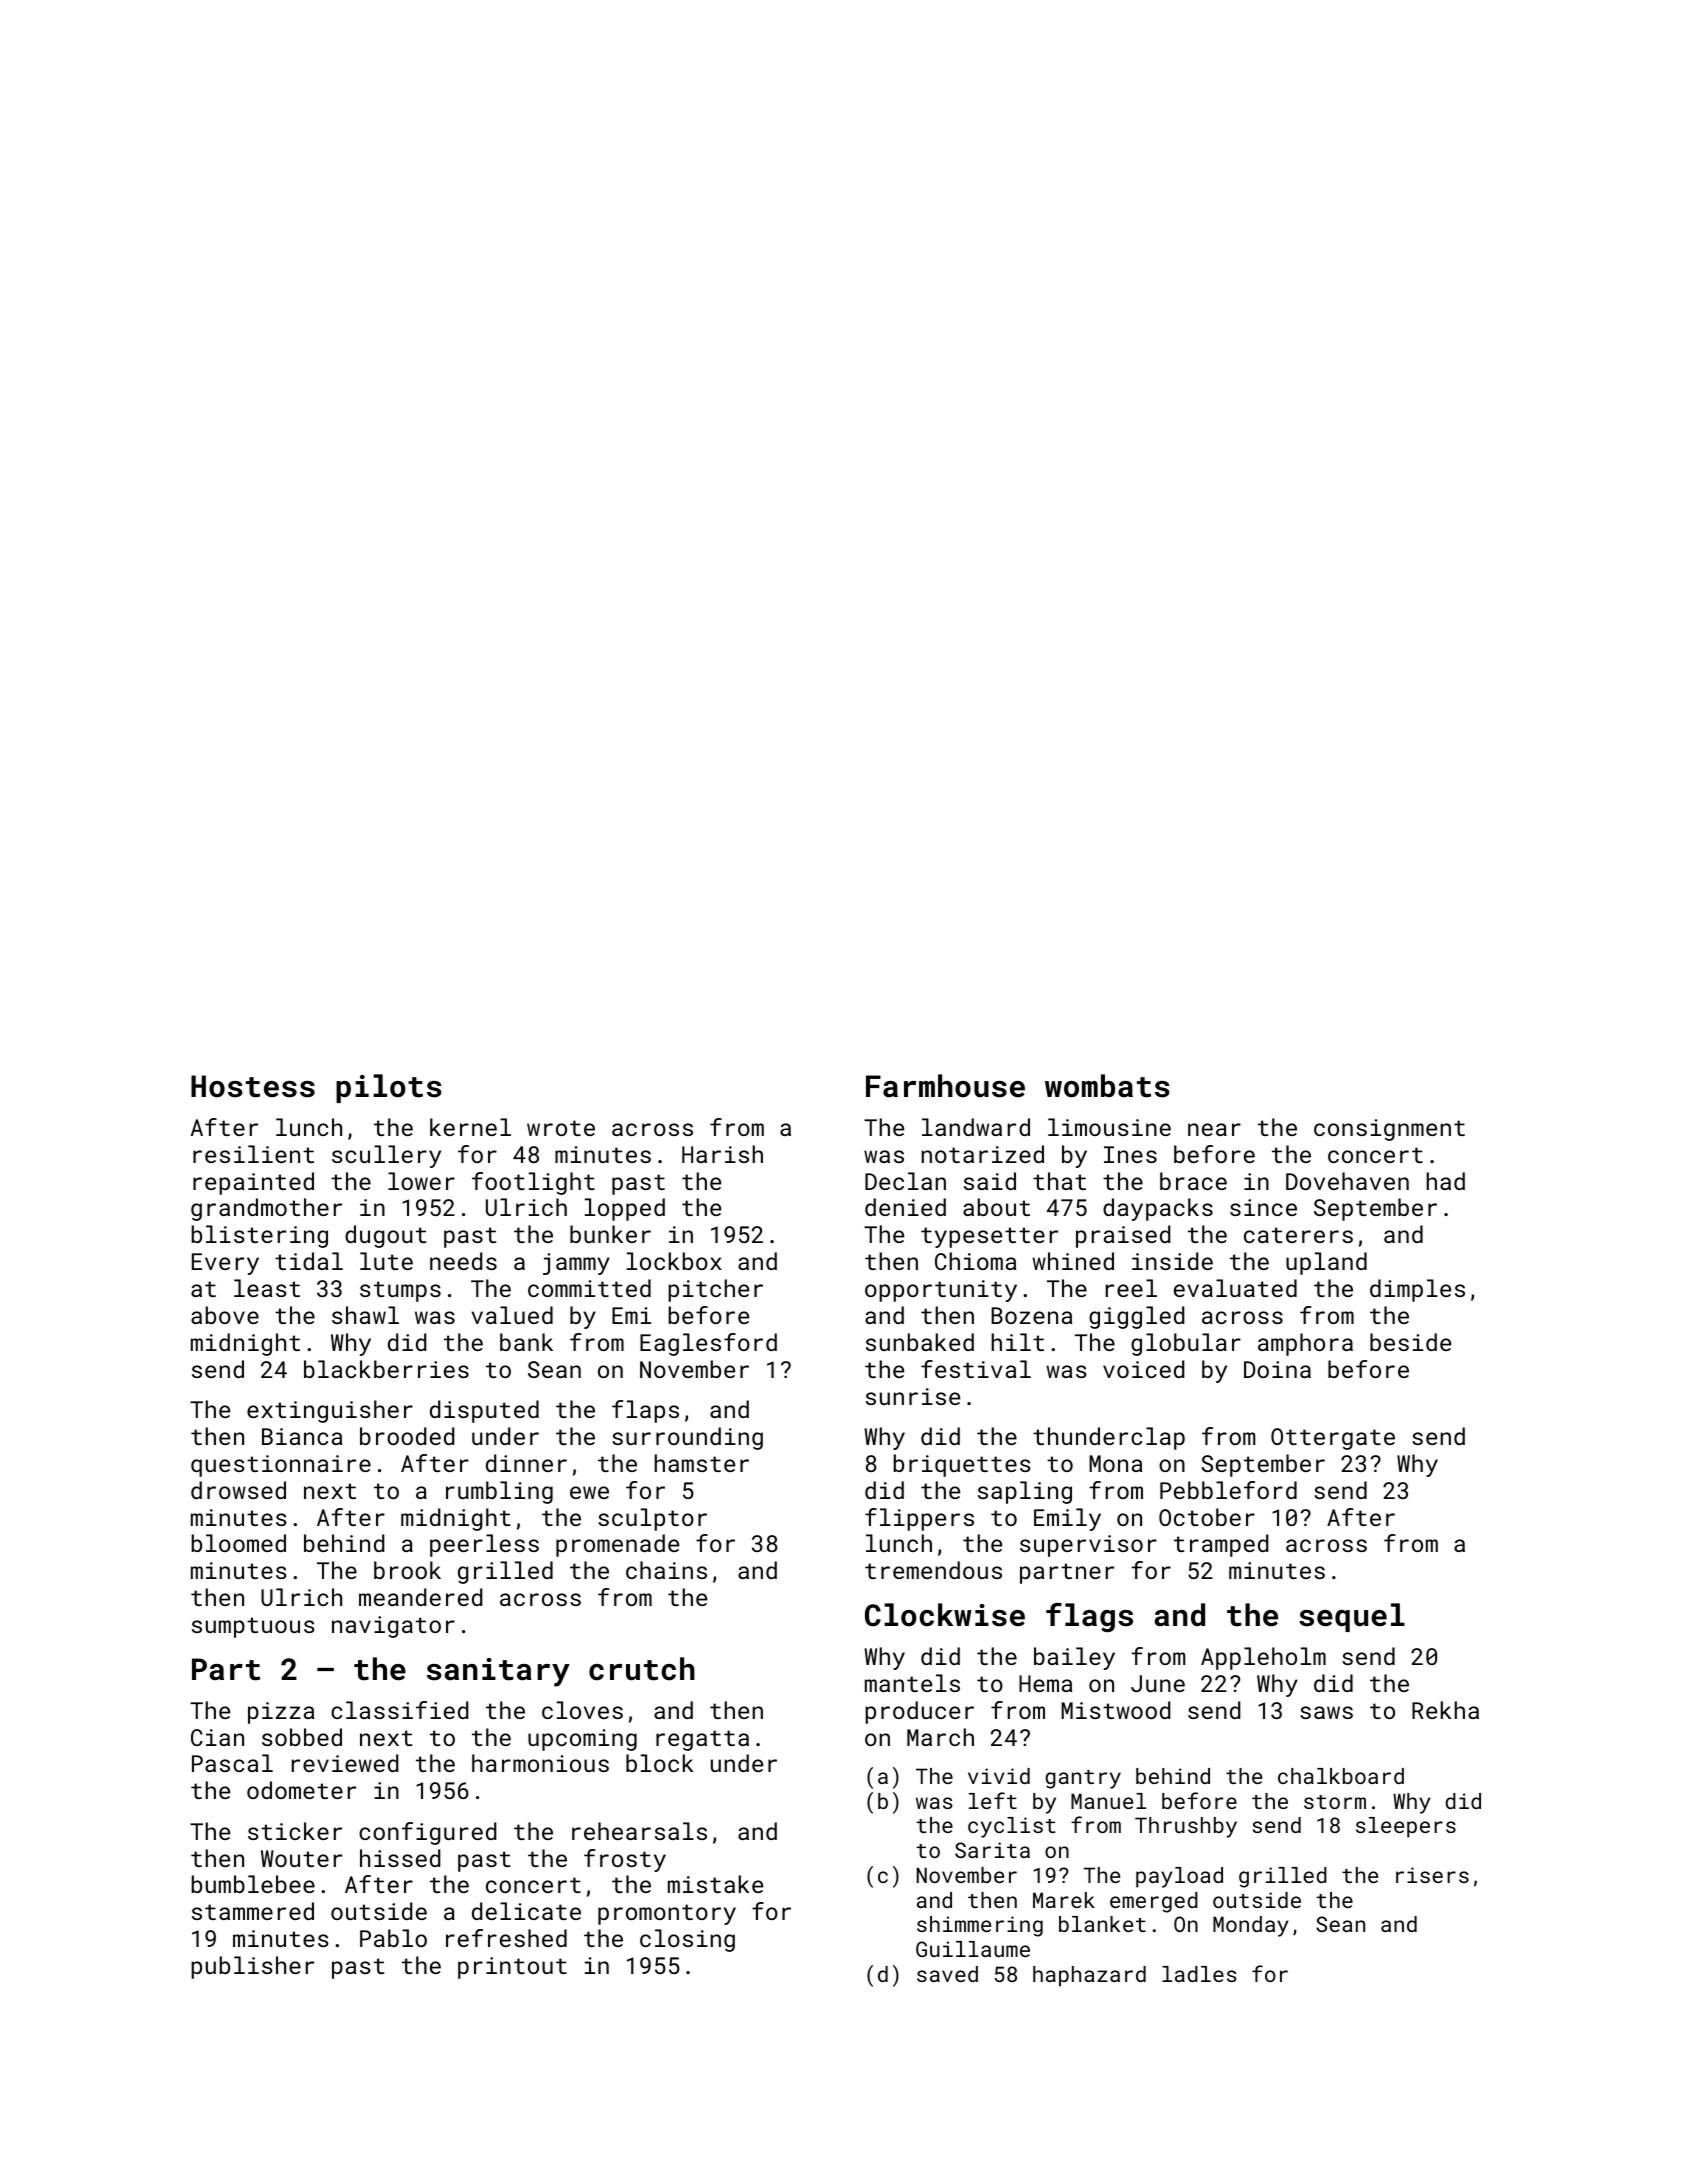 Image resolution: width=1683 pixels, height=2178 pixels. Describe the element at coordinates (625, 1209) in the screenshot. I see `lopped` at that location.
